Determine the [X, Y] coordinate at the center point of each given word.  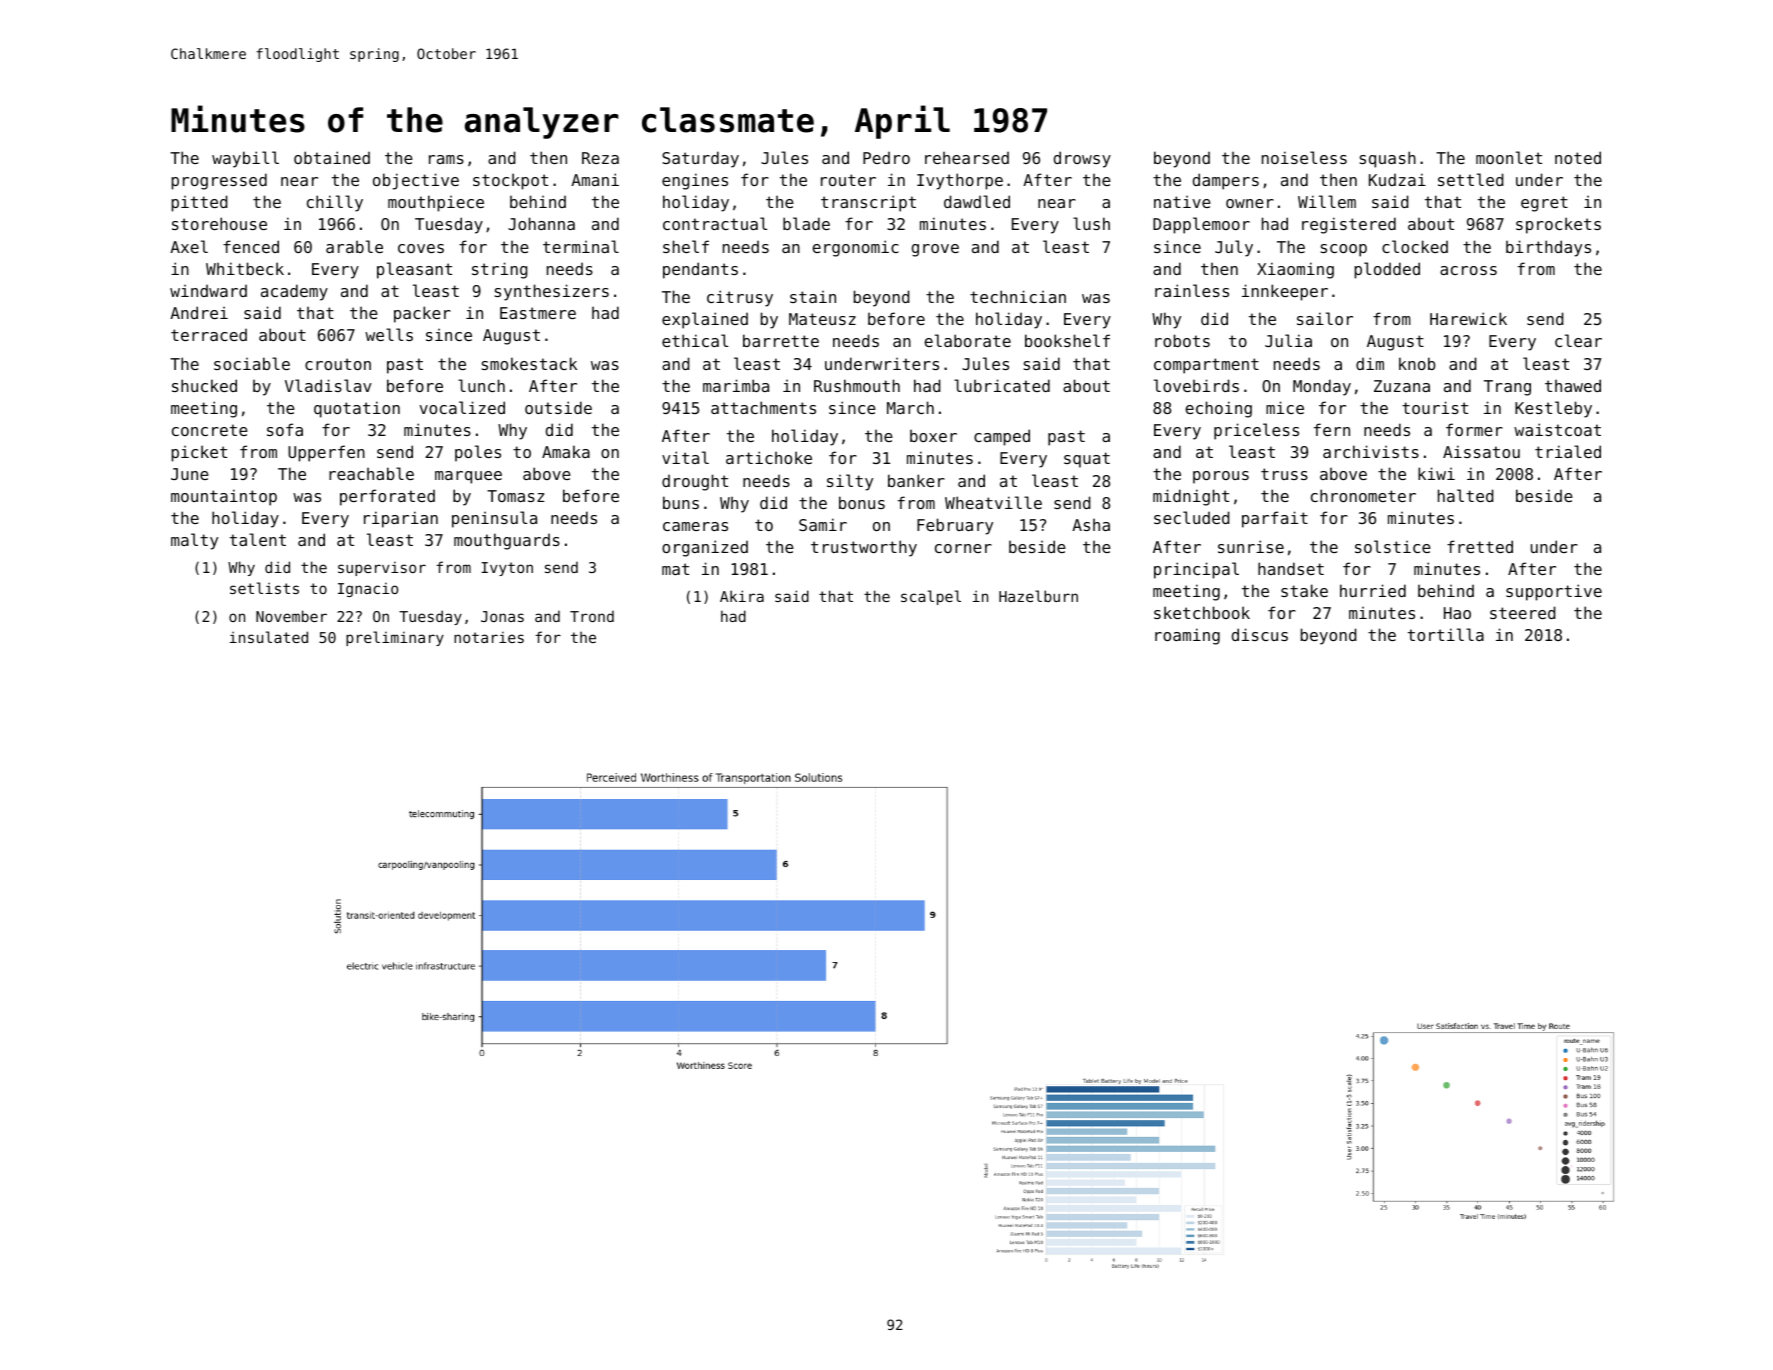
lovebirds [1196, 385]
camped [1002, 437]
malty [194, 541]
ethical [695, 340]
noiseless [1304, 157]
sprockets [1558, 225]
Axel [189, 246]
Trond [592, 616]
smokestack [529, 363]
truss [1284, 474]
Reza [600, 158]
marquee [468, 477]
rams [446, 159]
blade [806, 223]
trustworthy [864, 548]
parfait [1275, 519]
